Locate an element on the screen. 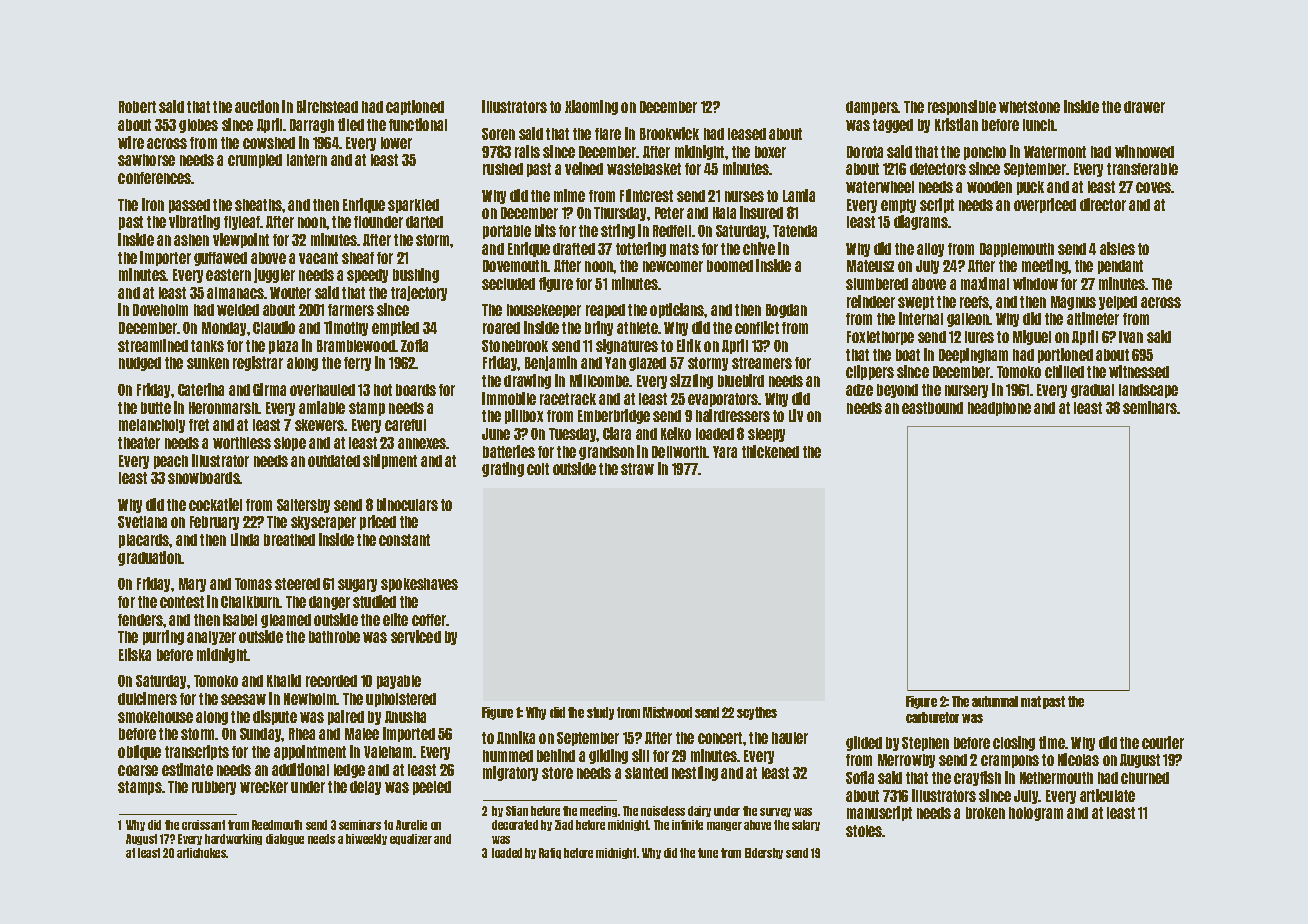  coves is located at coordinates (1154, 187).
